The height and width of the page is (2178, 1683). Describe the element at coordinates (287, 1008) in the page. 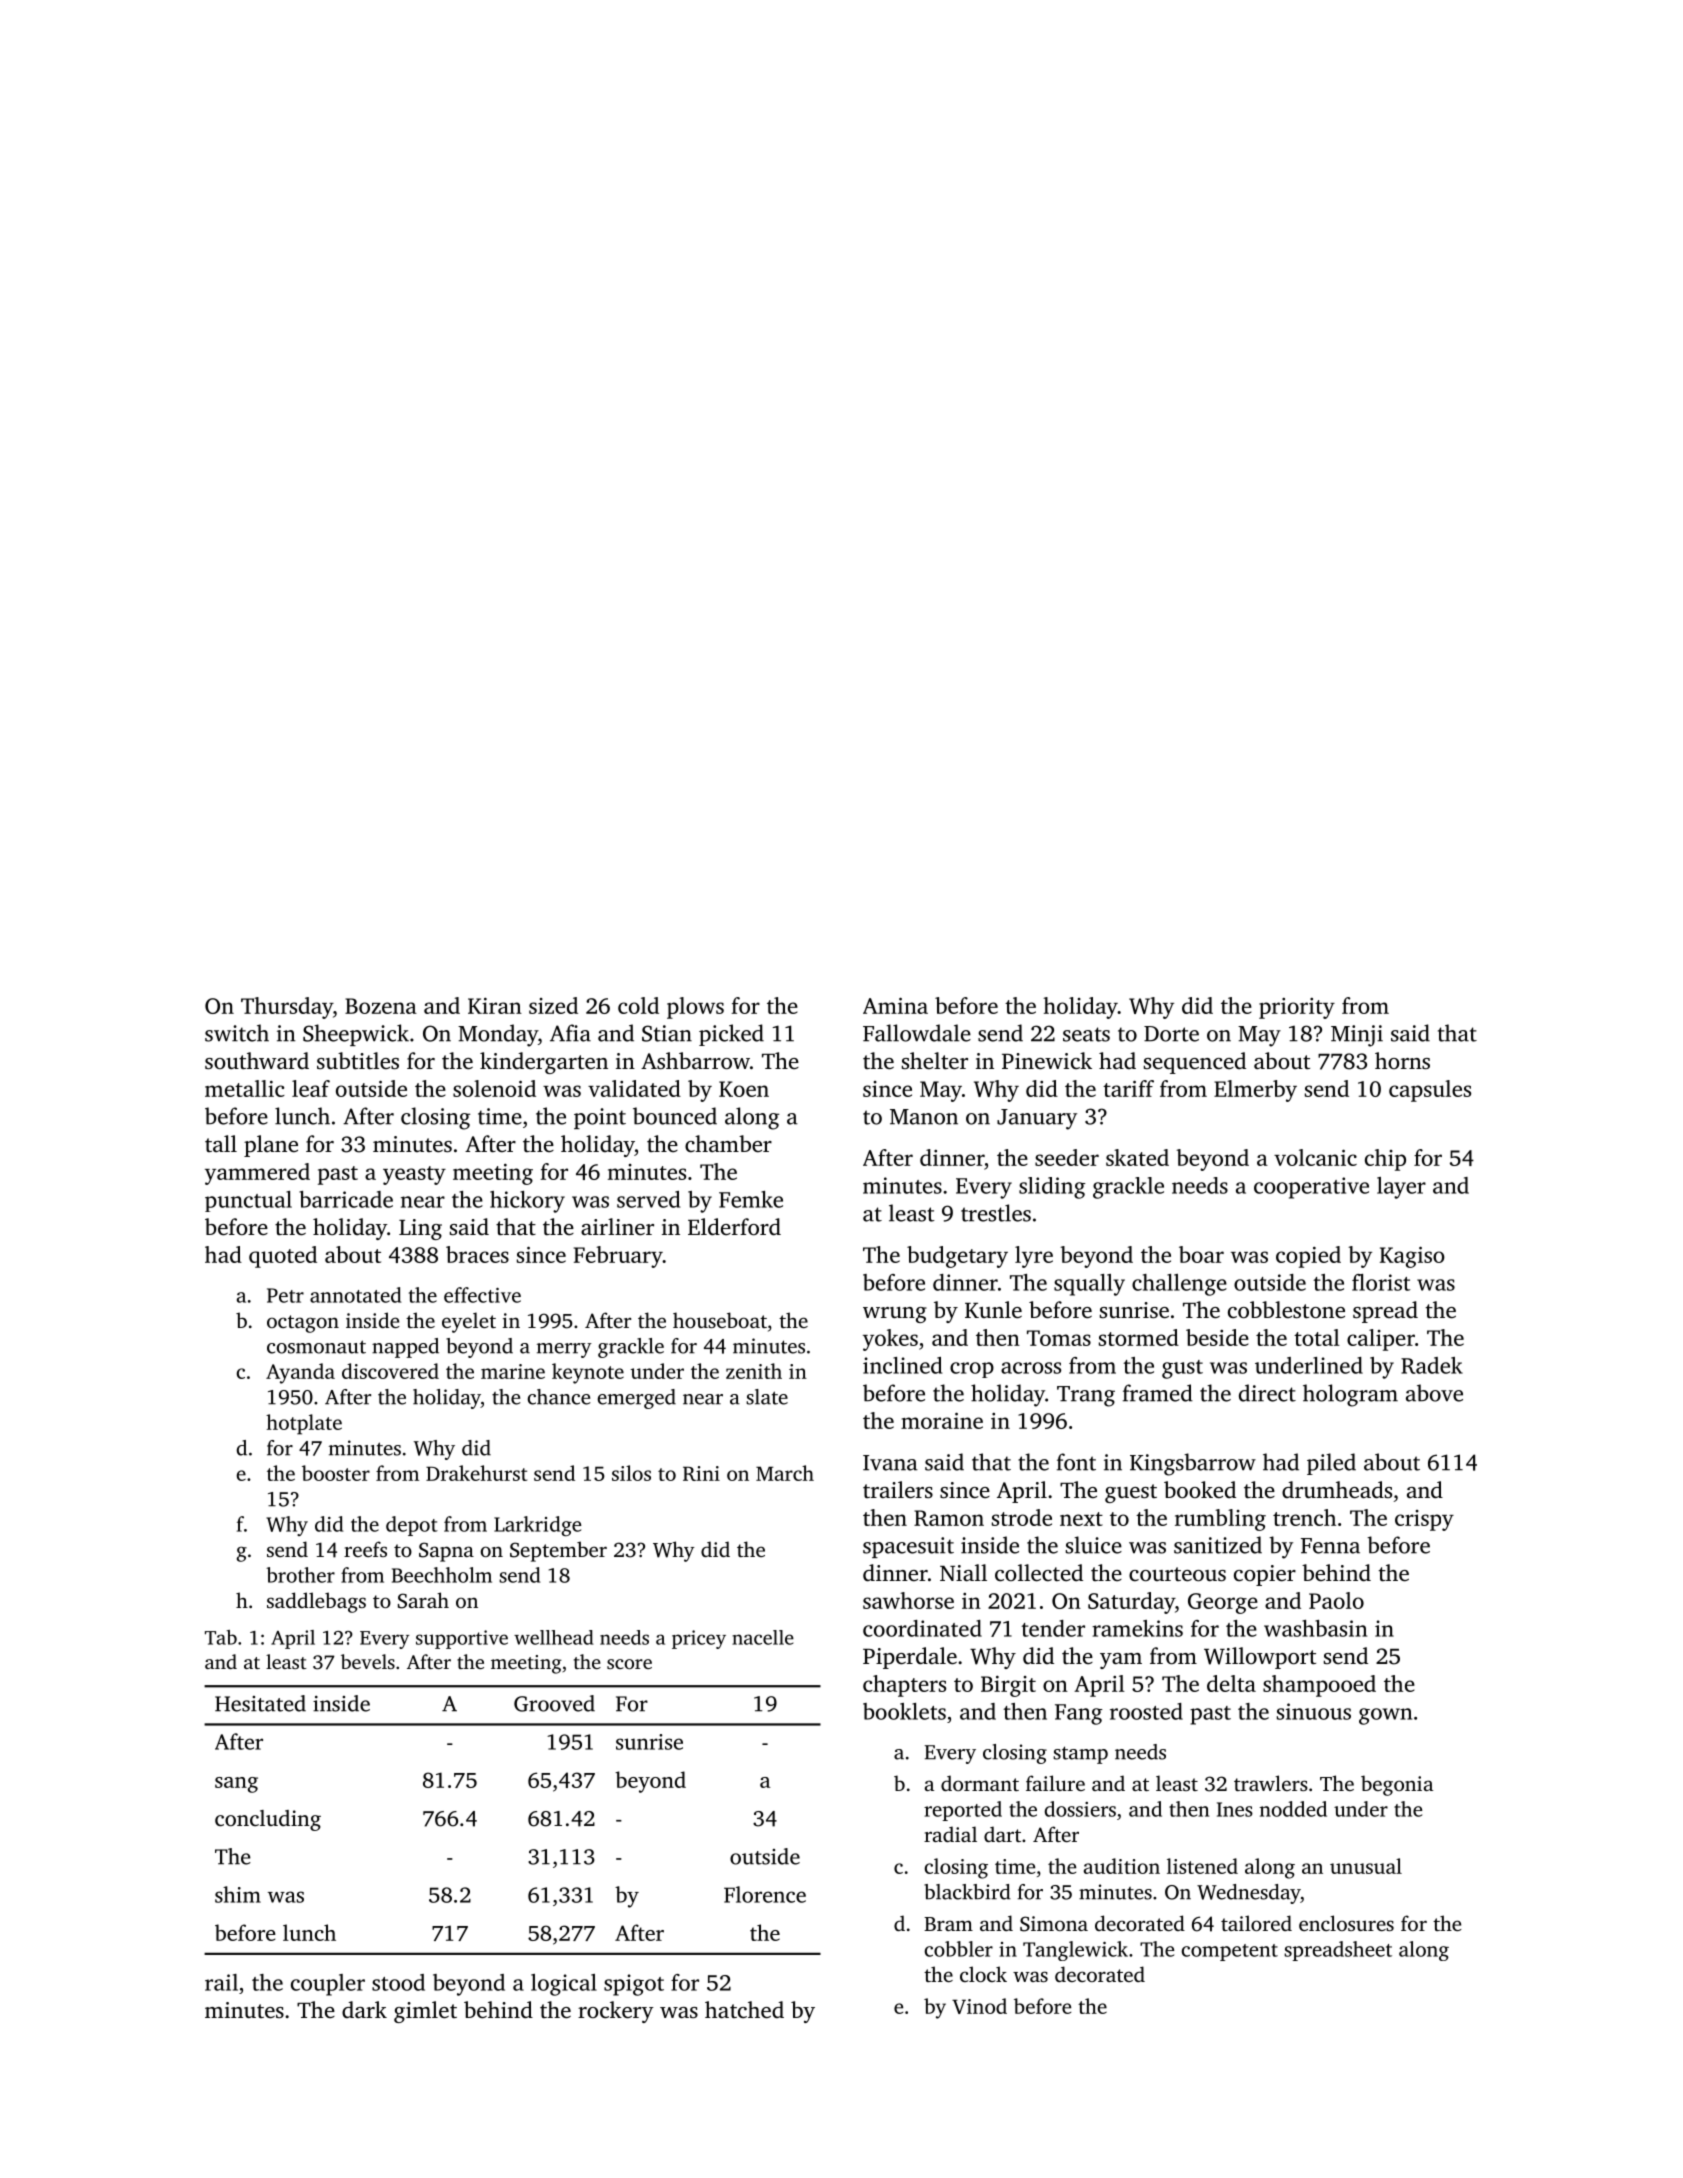

I see `Thursday` at that location.
